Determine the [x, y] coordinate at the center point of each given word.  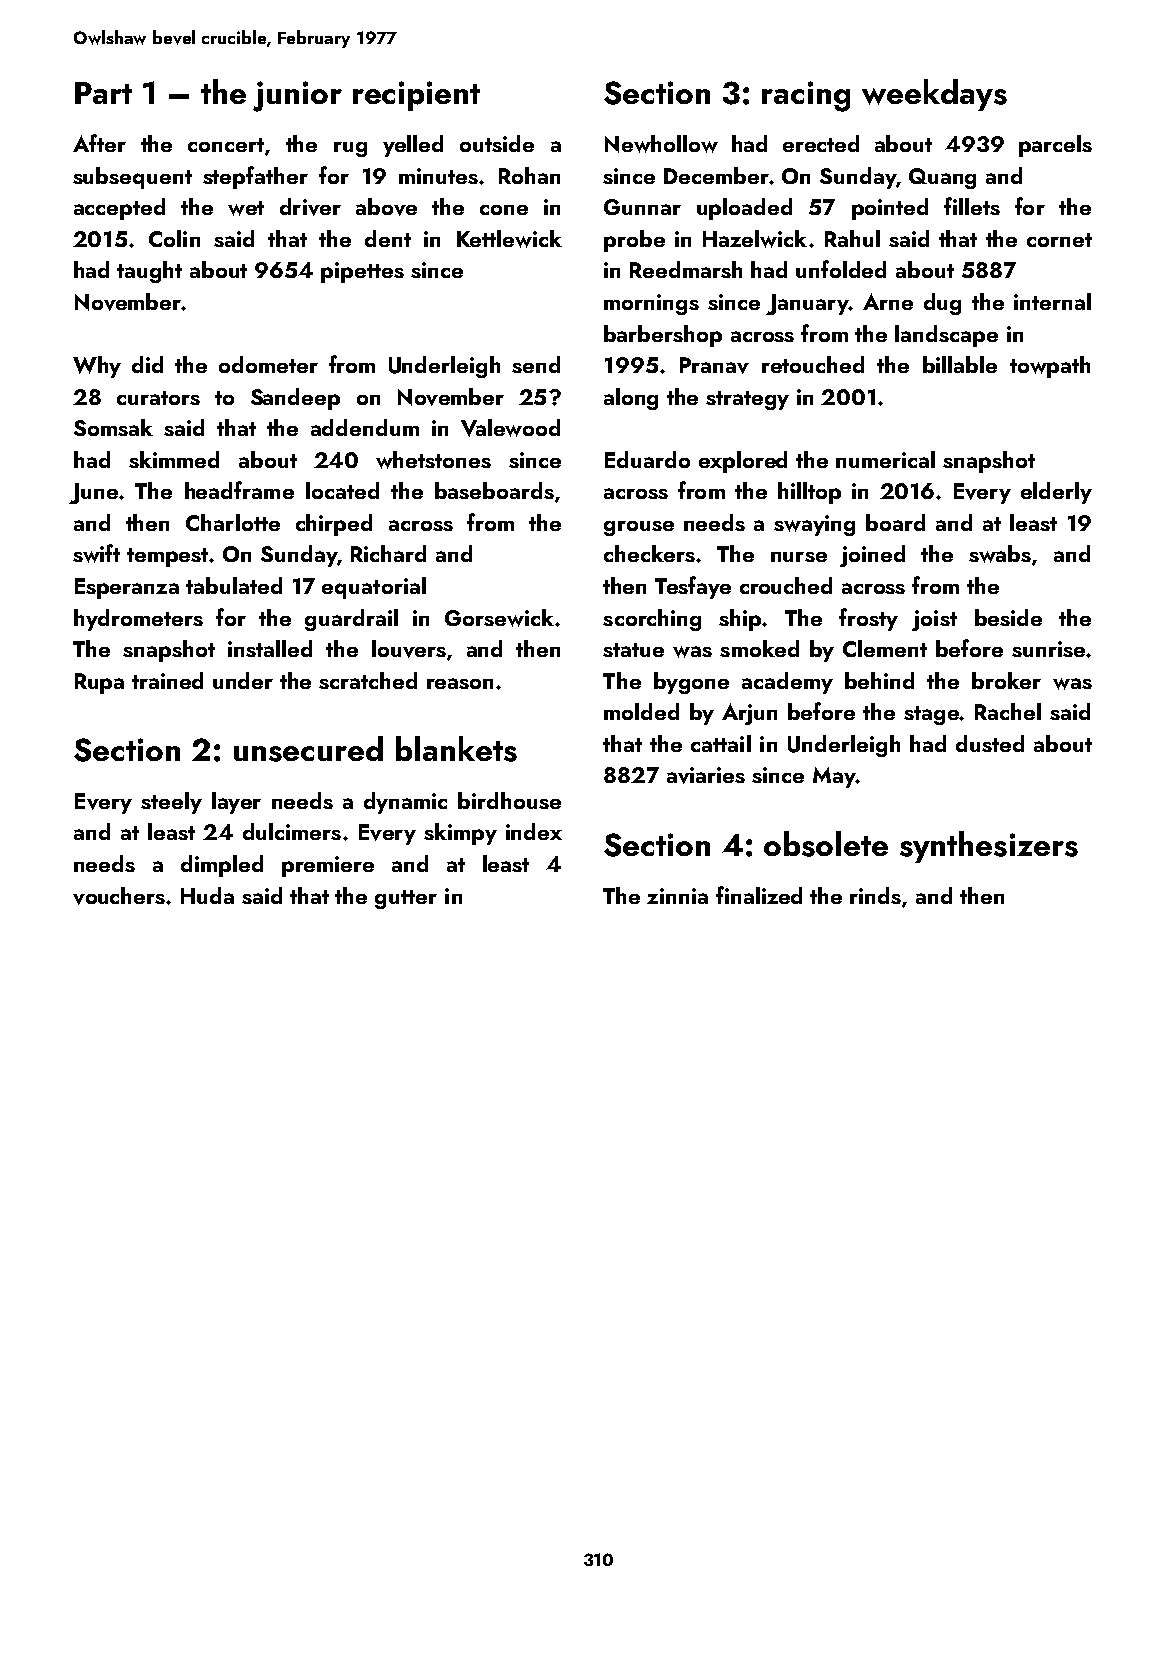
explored [743, 462]
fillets [972, 206]
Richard [388, 553]
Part [103, 93]
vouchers [119, 896]
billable [960, 364]
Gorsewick [499, 618]
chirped [334, 525]
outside [497, 143]
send [536, 364]
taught [149, 272]
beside [1008, 617]
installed [270, 648]
